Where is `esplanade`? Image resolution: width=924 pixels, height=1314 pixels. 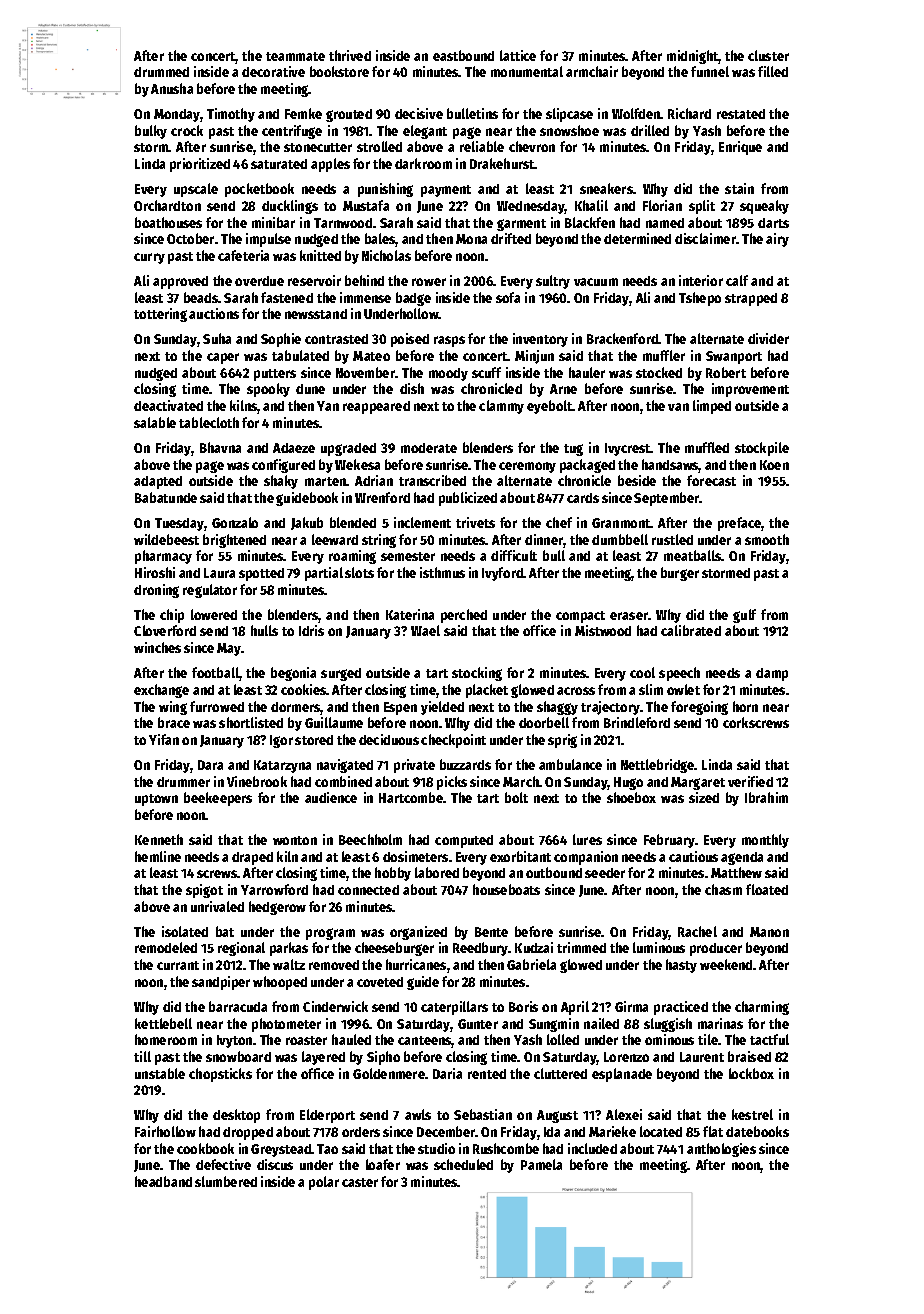
esplanade is located at coordinates (622, 1075).
